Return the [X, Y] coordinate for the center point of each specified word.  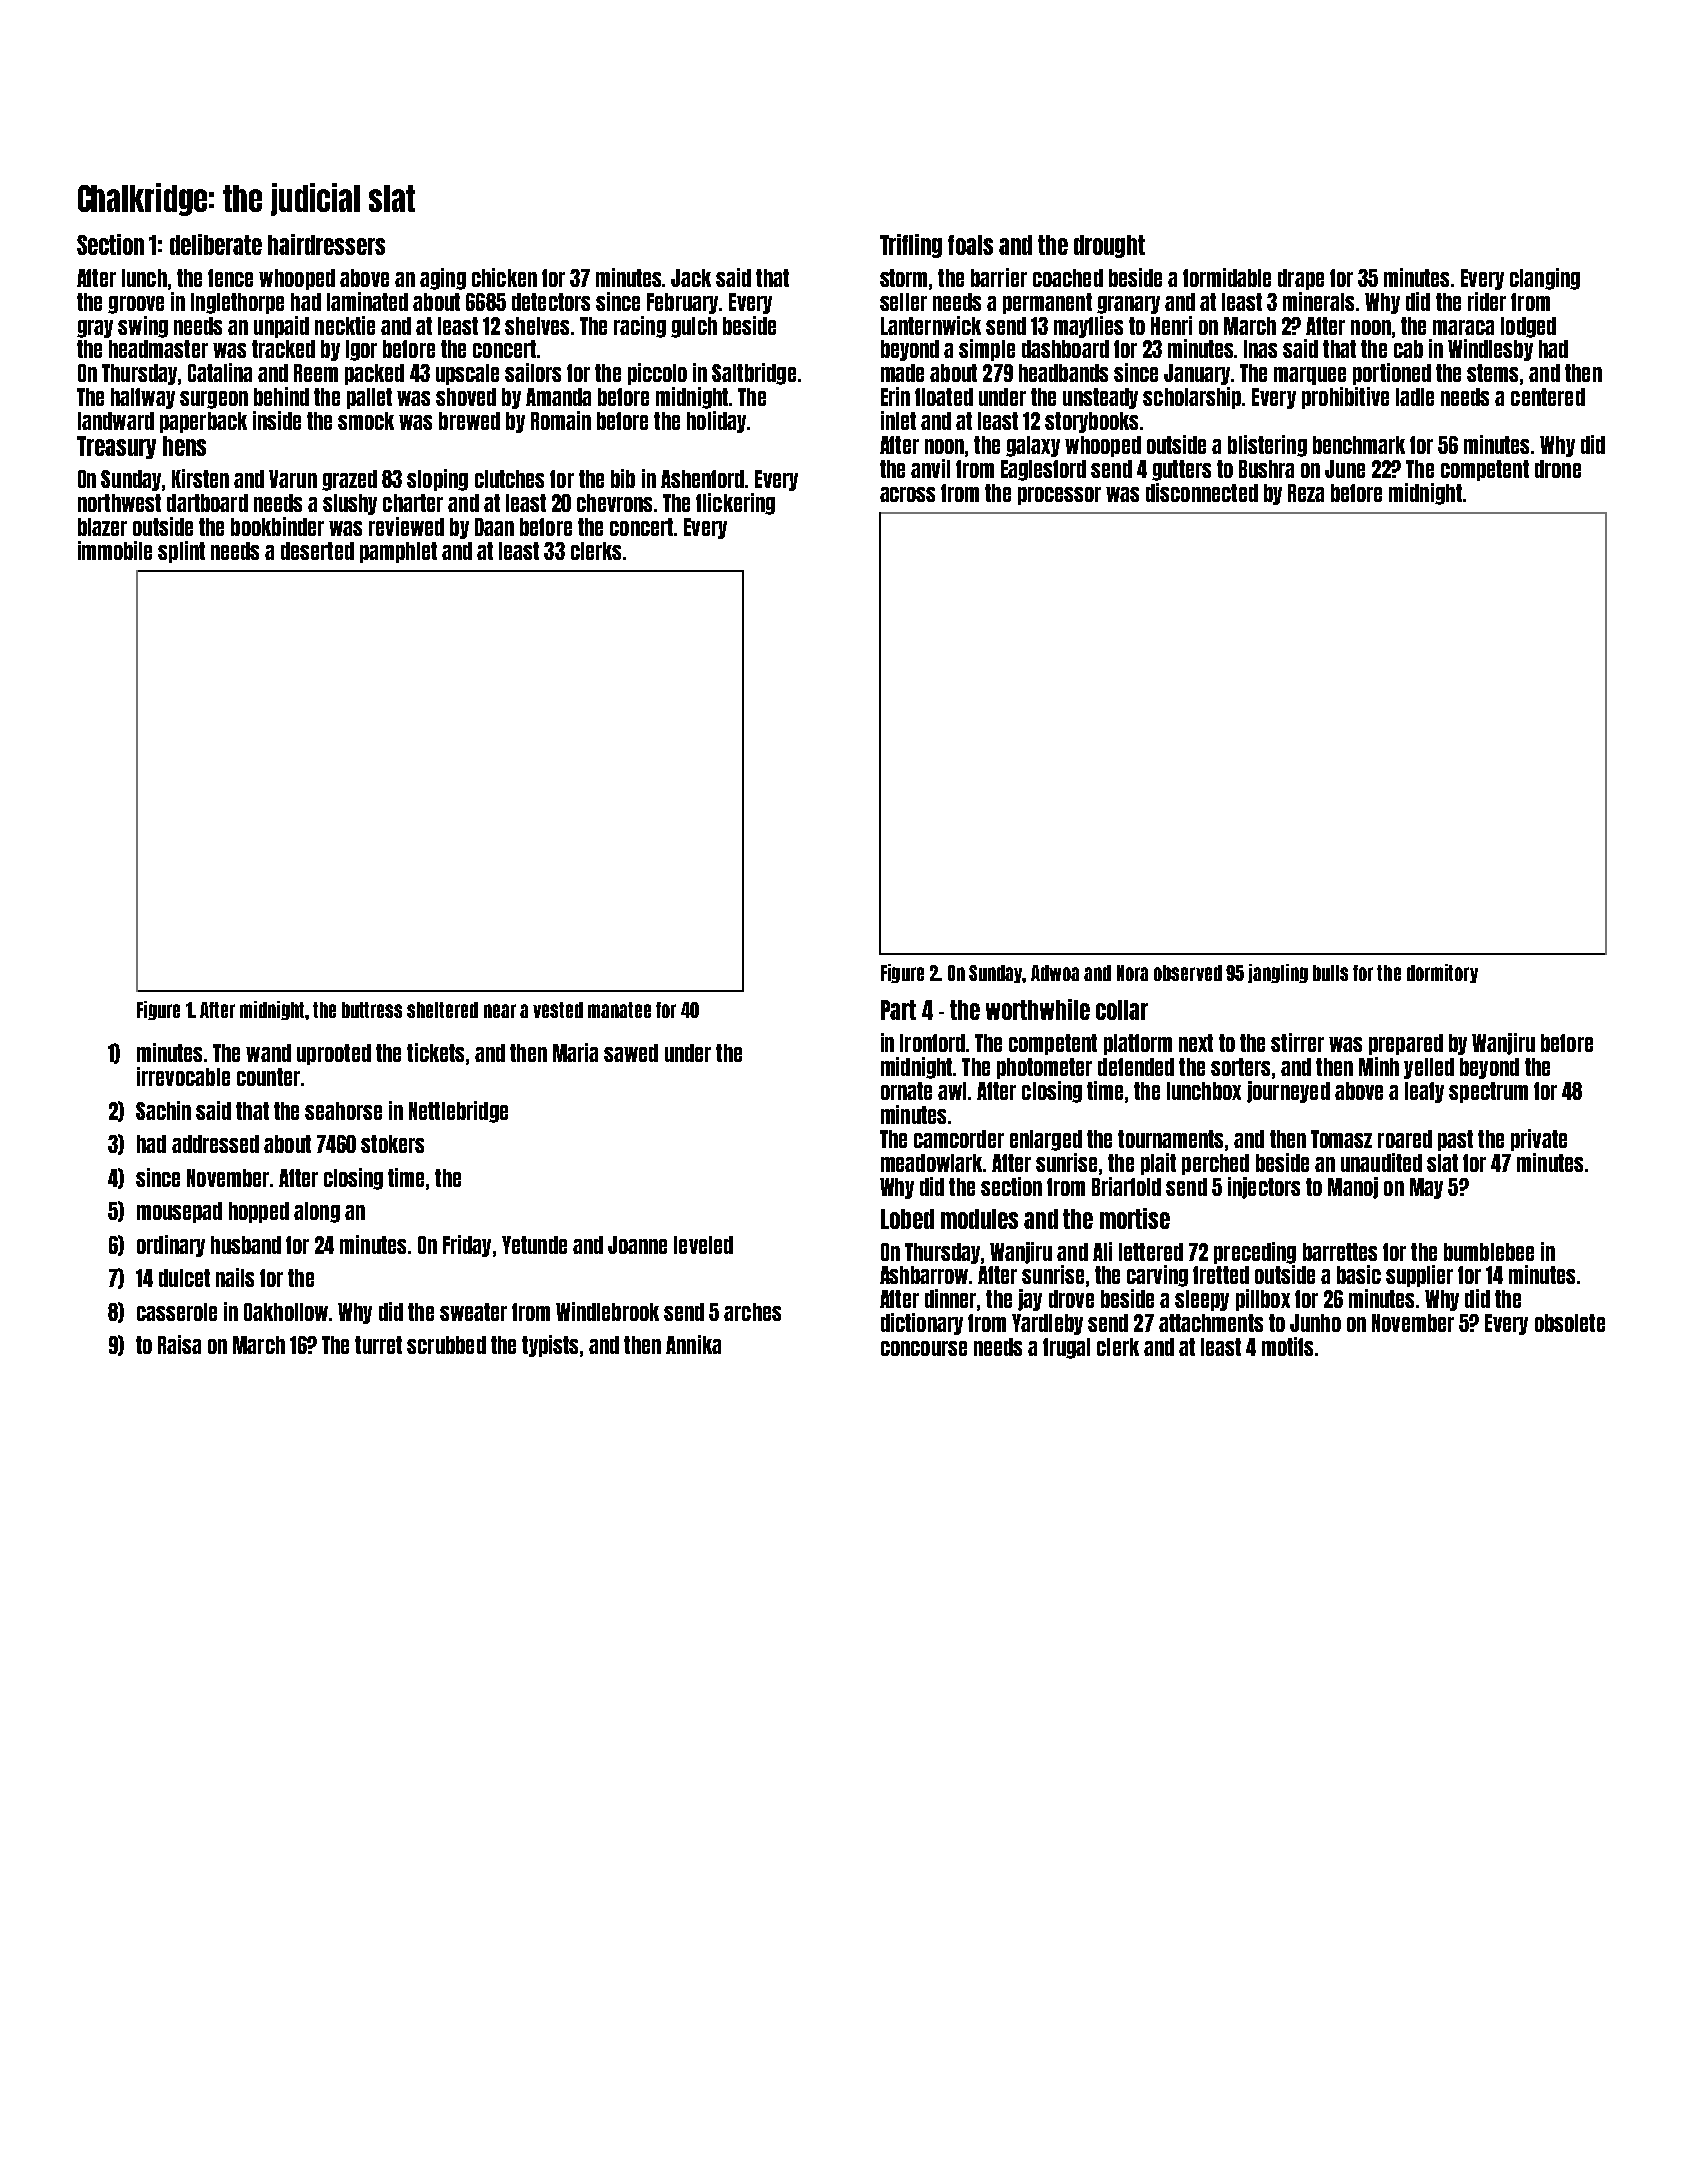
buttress [372, 1010]
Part [898, 1010]
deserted [317, 551]
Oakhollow [286, 1312]
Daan [494, 527]
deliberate [216, 244]
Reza [1306, 493]
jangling [1278, 973]
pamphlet [398, 552]
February [682, 303]
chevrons [614, 503]
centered [1548, 397]
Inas [1260, 349]
